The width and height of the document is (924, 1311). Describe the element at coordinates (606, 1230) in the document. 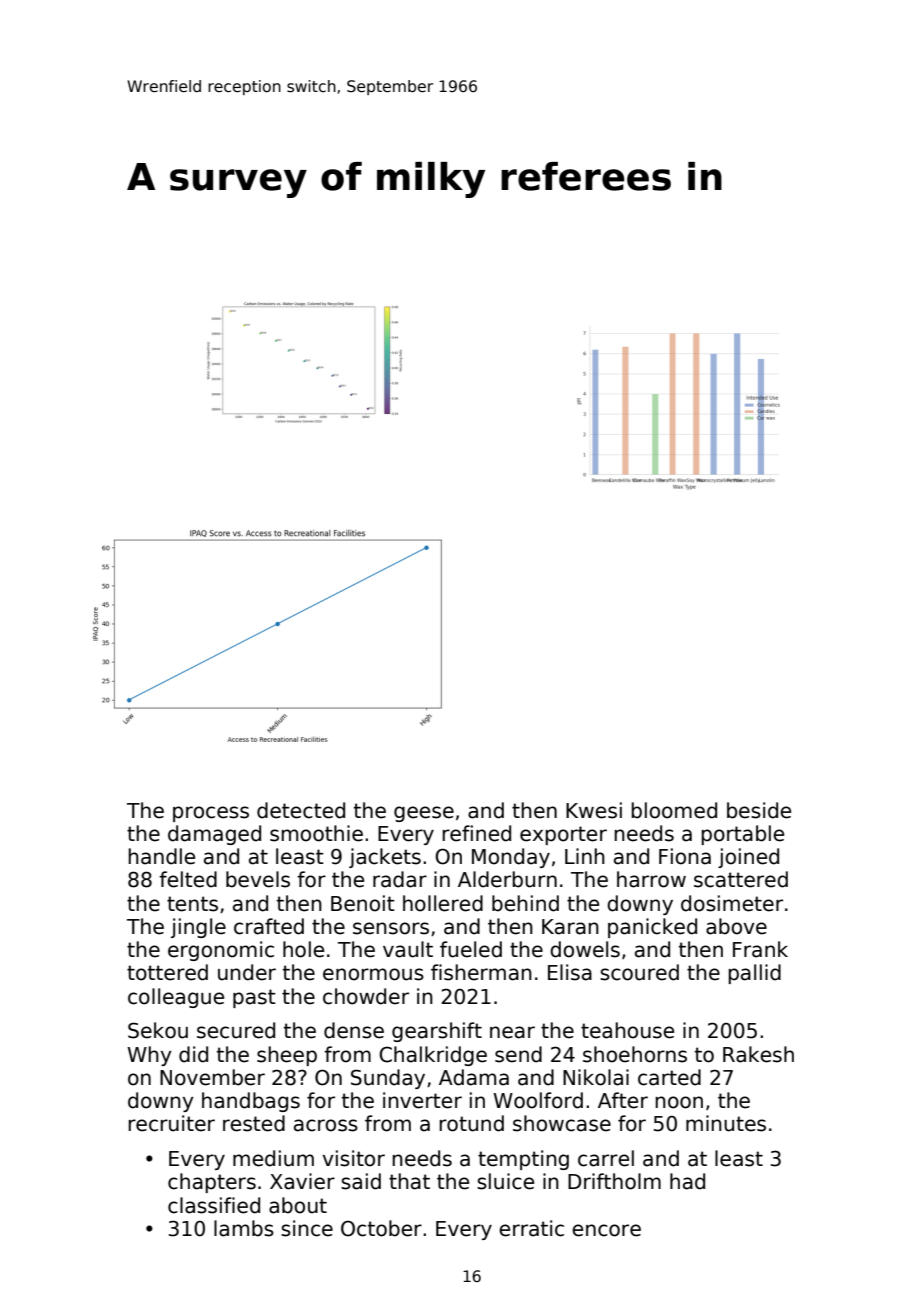

I see `encore` at that location.
